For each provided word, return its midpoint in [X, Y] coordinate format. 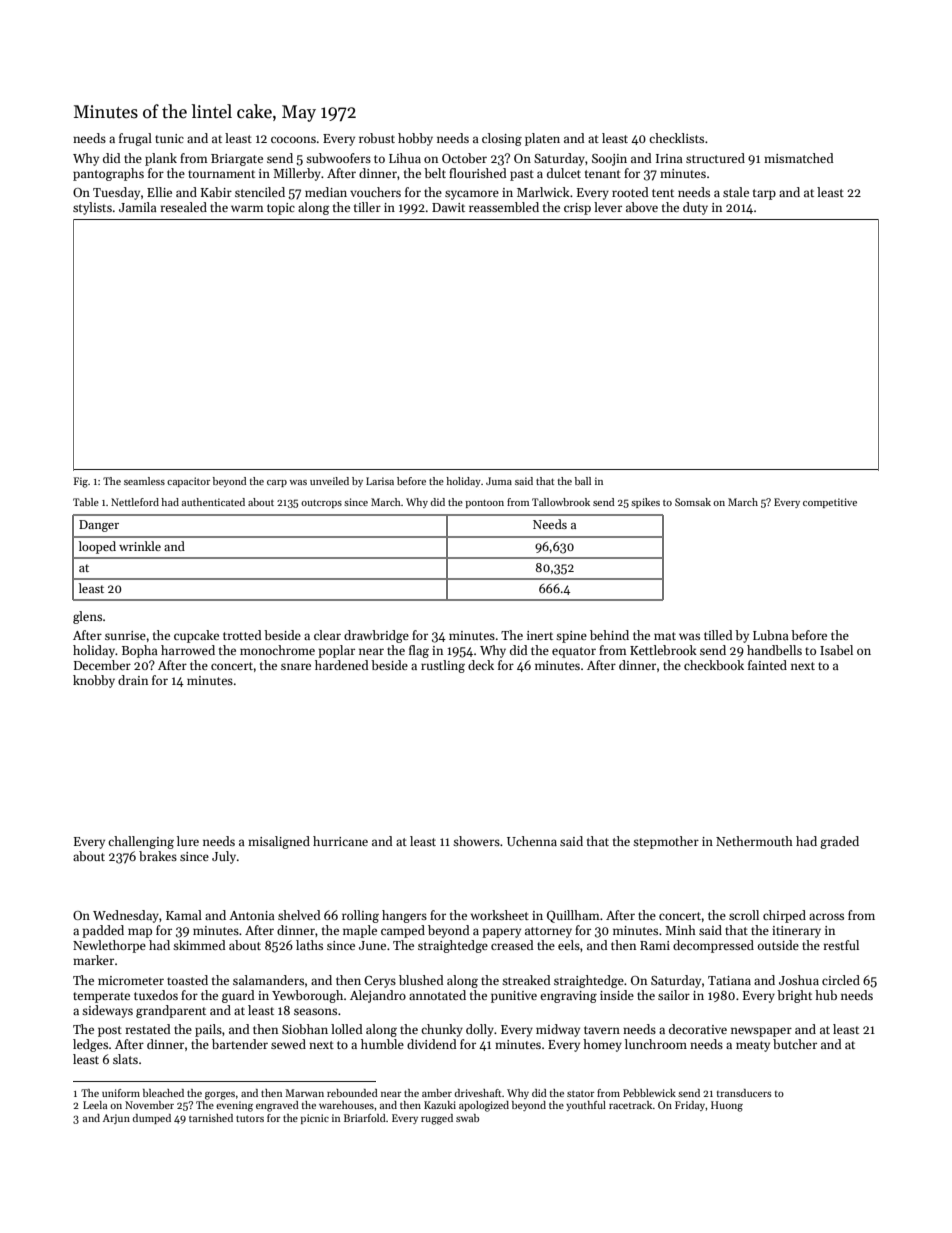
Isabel [836, 650]
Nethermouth [754, 841]
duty [695, 208]
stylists [92, 208]
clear [327, 635]
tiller [367, 207]
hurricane [340, 841]
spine [571, 637]
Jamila [138, 207]
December [102, 665]
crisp [577, 209]
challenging [141, 842]
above [642, 207]
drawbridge [376, 636]
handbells [774, 650]
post [110, 1031]
